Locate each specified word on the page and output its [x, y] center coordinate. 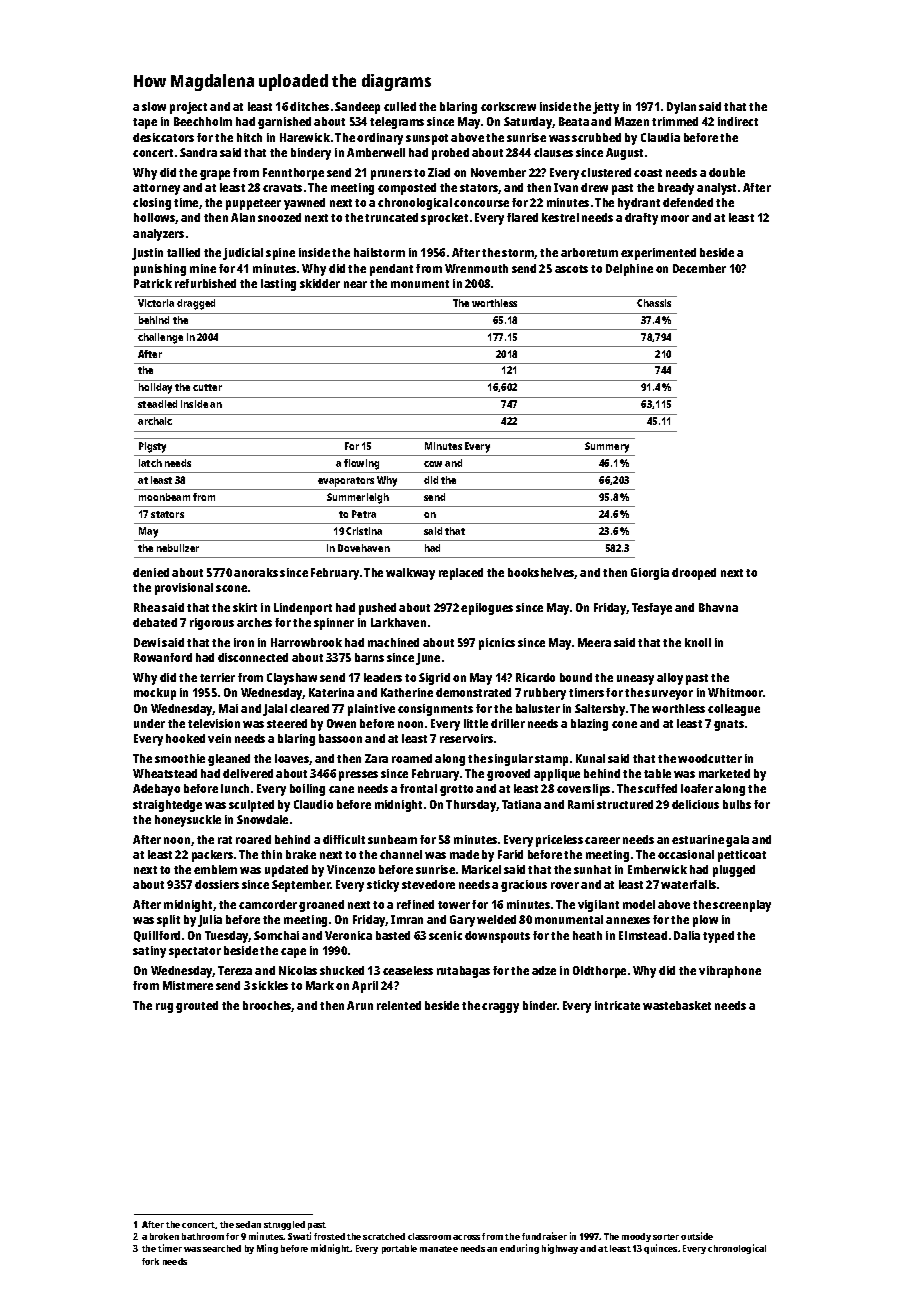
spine [280, 254]
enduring [519, 1249]
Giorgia [650, 574]
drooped [694, 574]
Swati [299, 1236]
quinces [660, 1249]
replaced [461, 574]
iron [244, 642]
